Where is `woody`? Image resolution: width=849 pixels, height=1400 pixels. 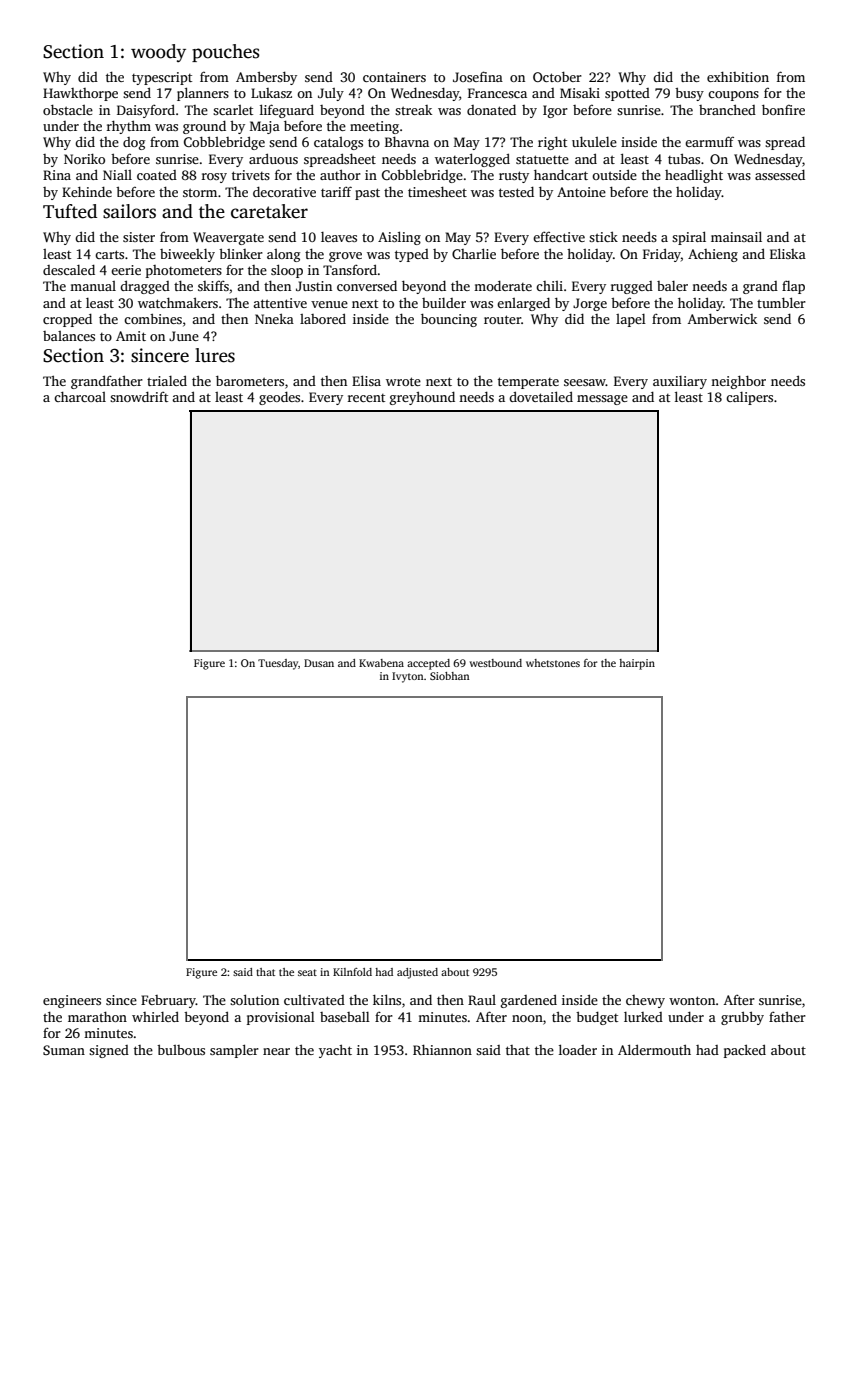 woody is located at coordinates (158, 53).
